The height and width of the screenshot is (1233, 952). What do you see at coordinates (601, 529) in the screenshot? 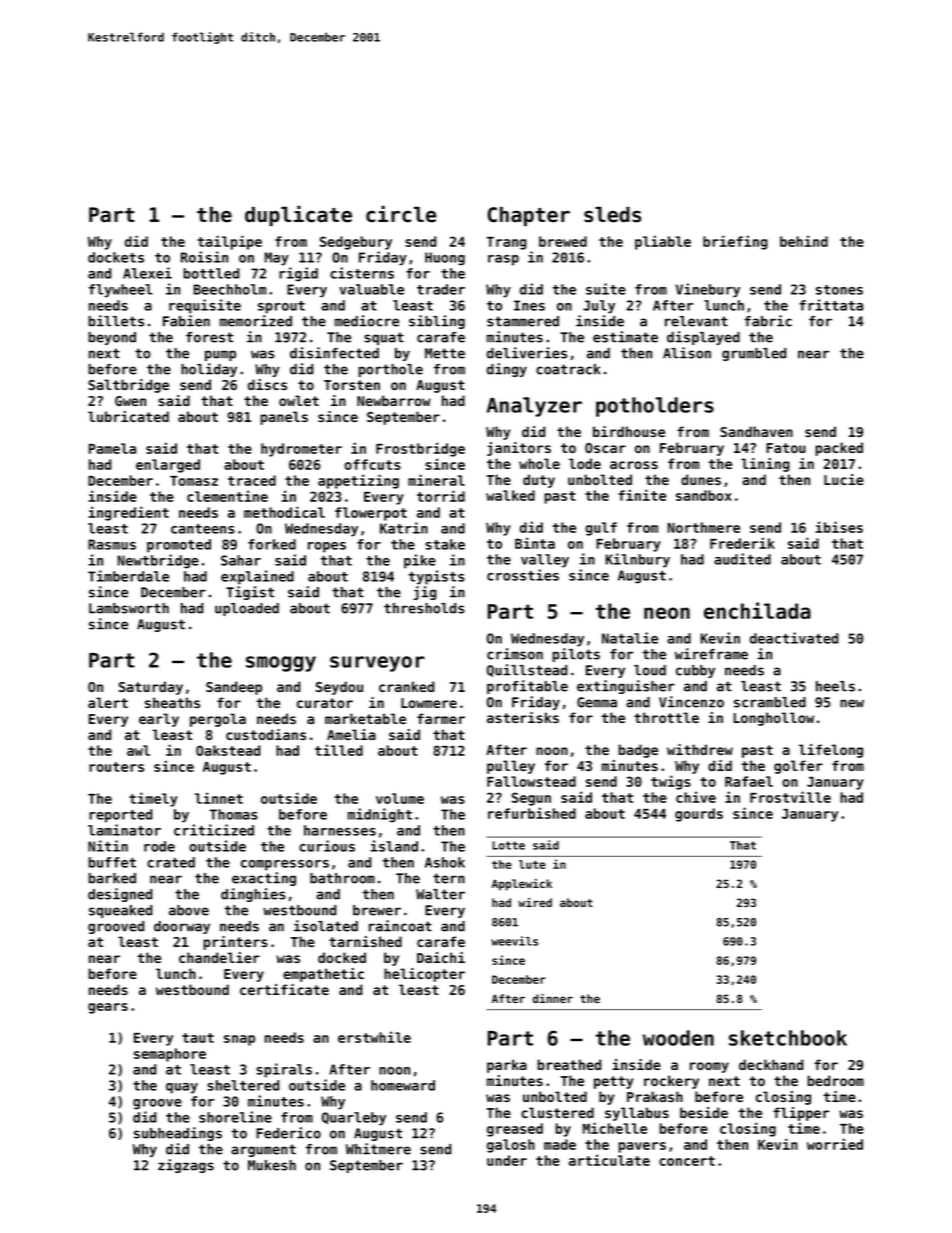
I see `gulf` at bounding box center [601, 529].
